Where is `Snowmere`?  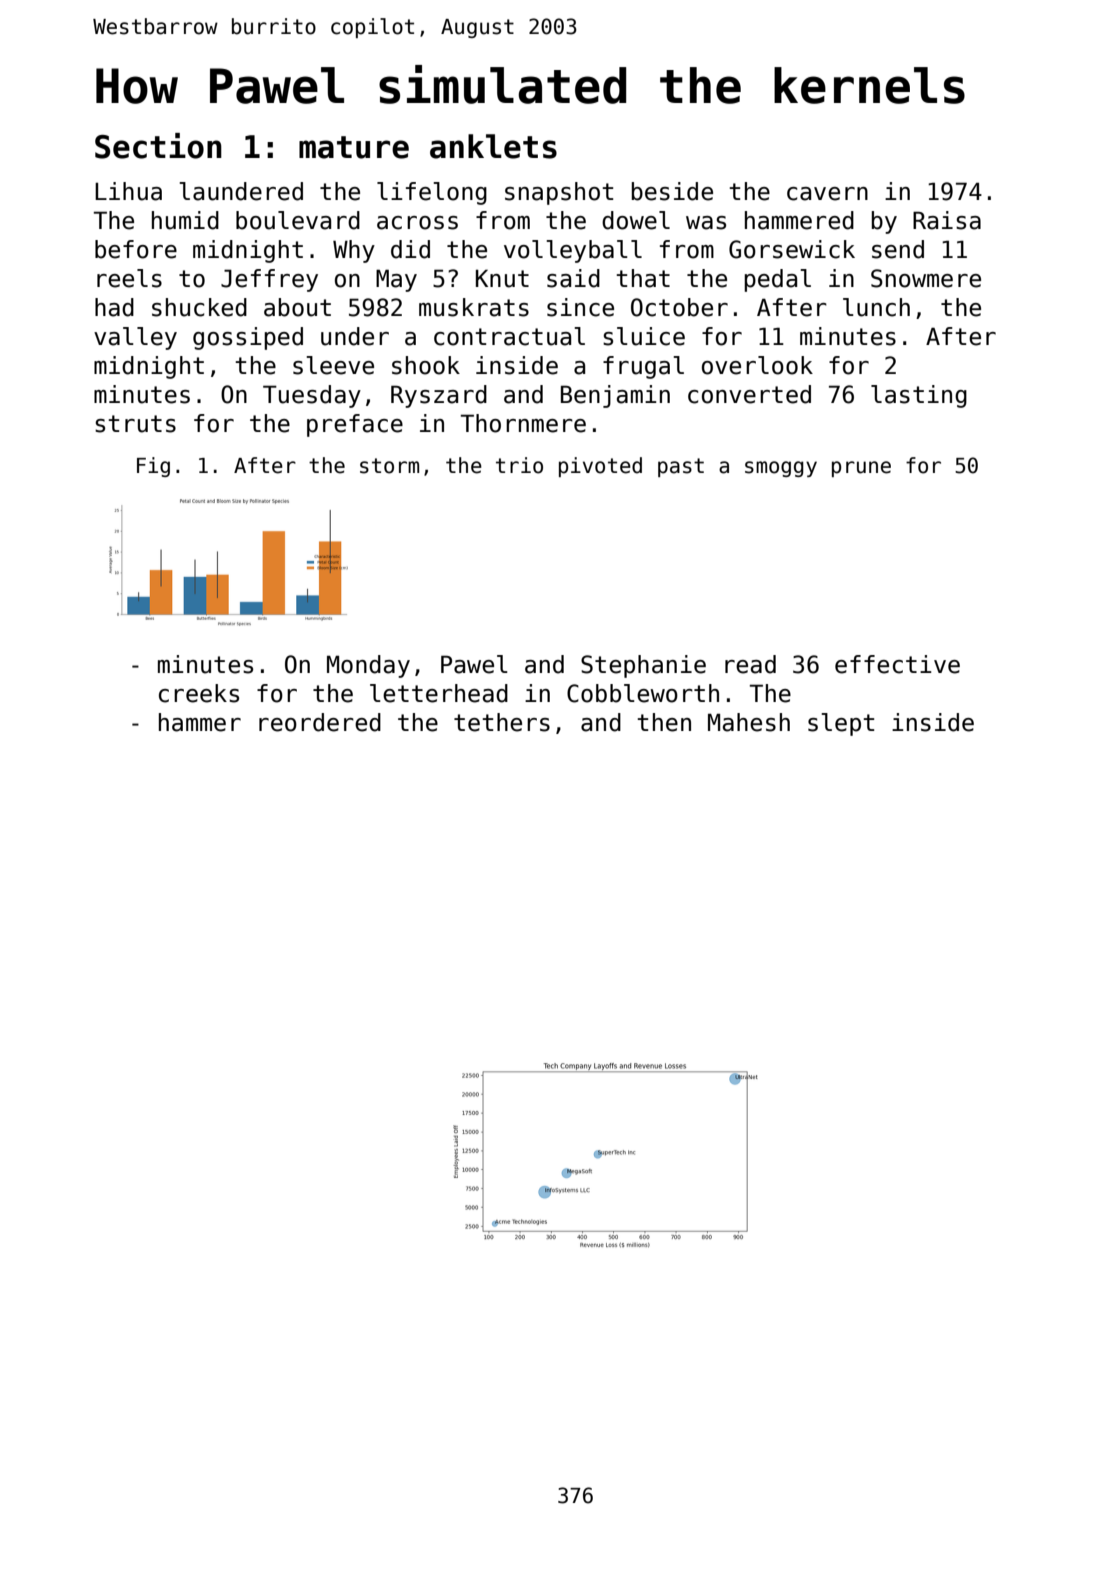
Snowmere is located at coordinates (926, 278).
